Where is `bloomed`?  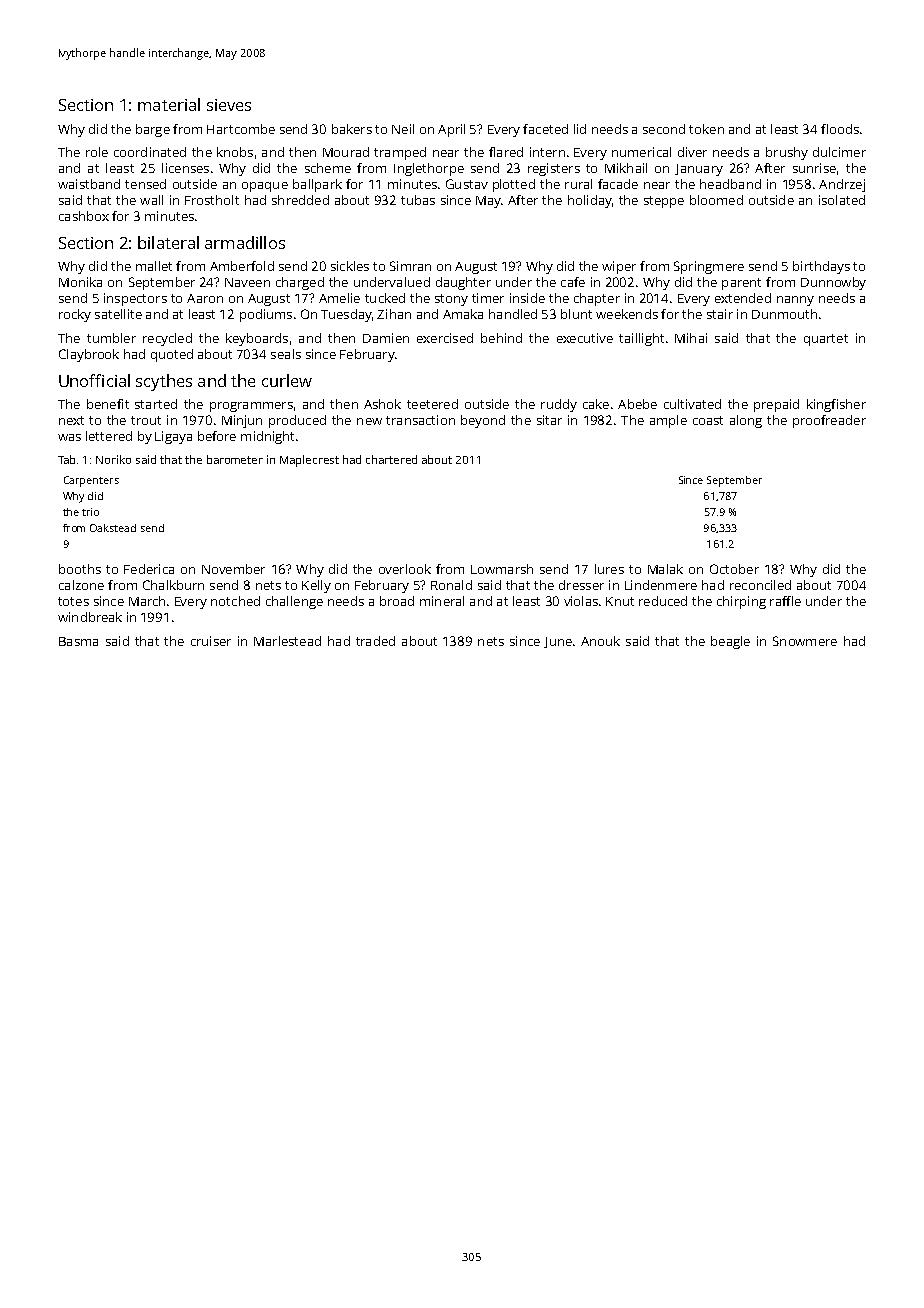
bloomed is located at coordinates (716, 200).
